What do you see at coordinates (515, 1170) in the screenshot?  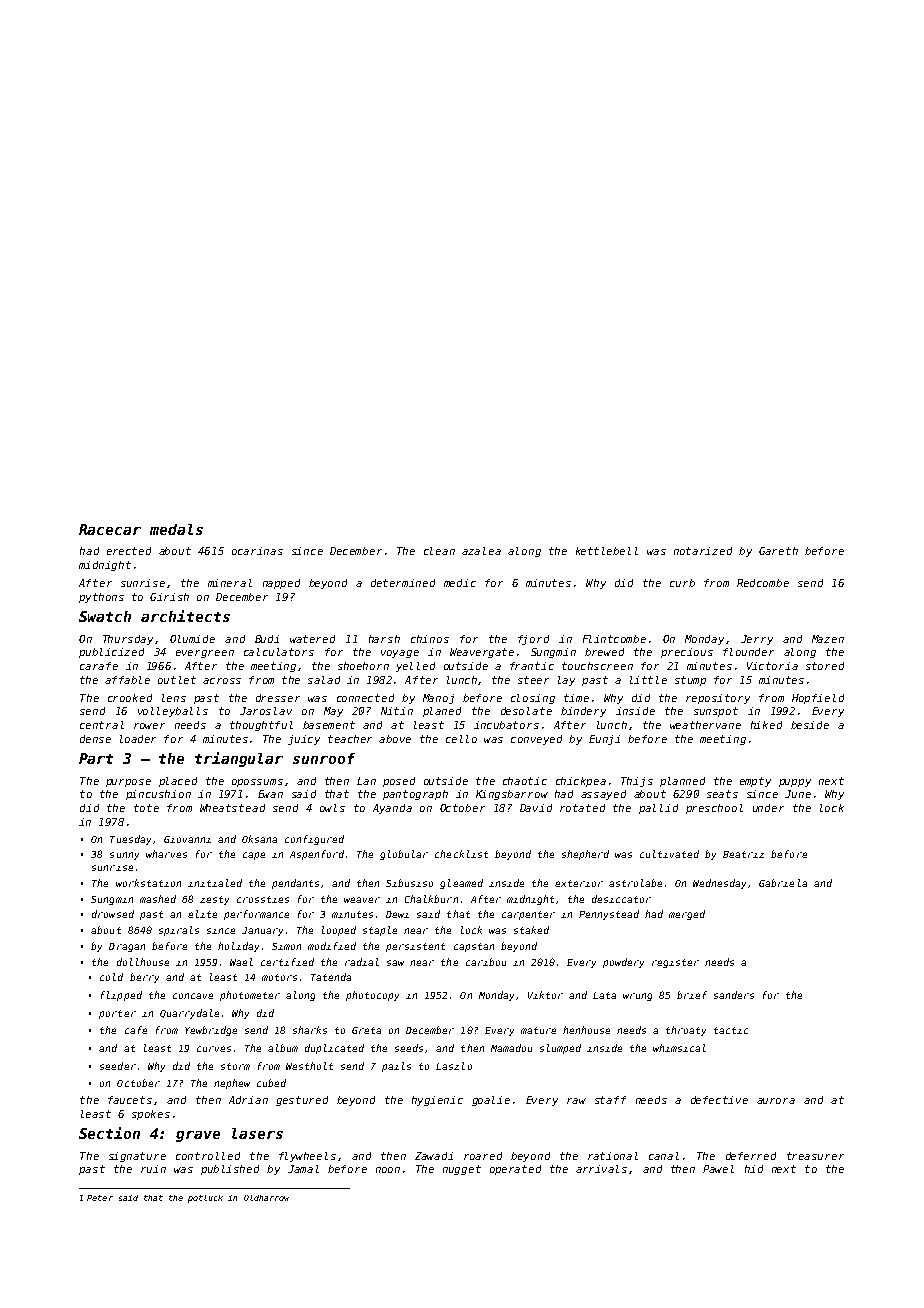 I see `operated` at bounding box center [515, 1170].
